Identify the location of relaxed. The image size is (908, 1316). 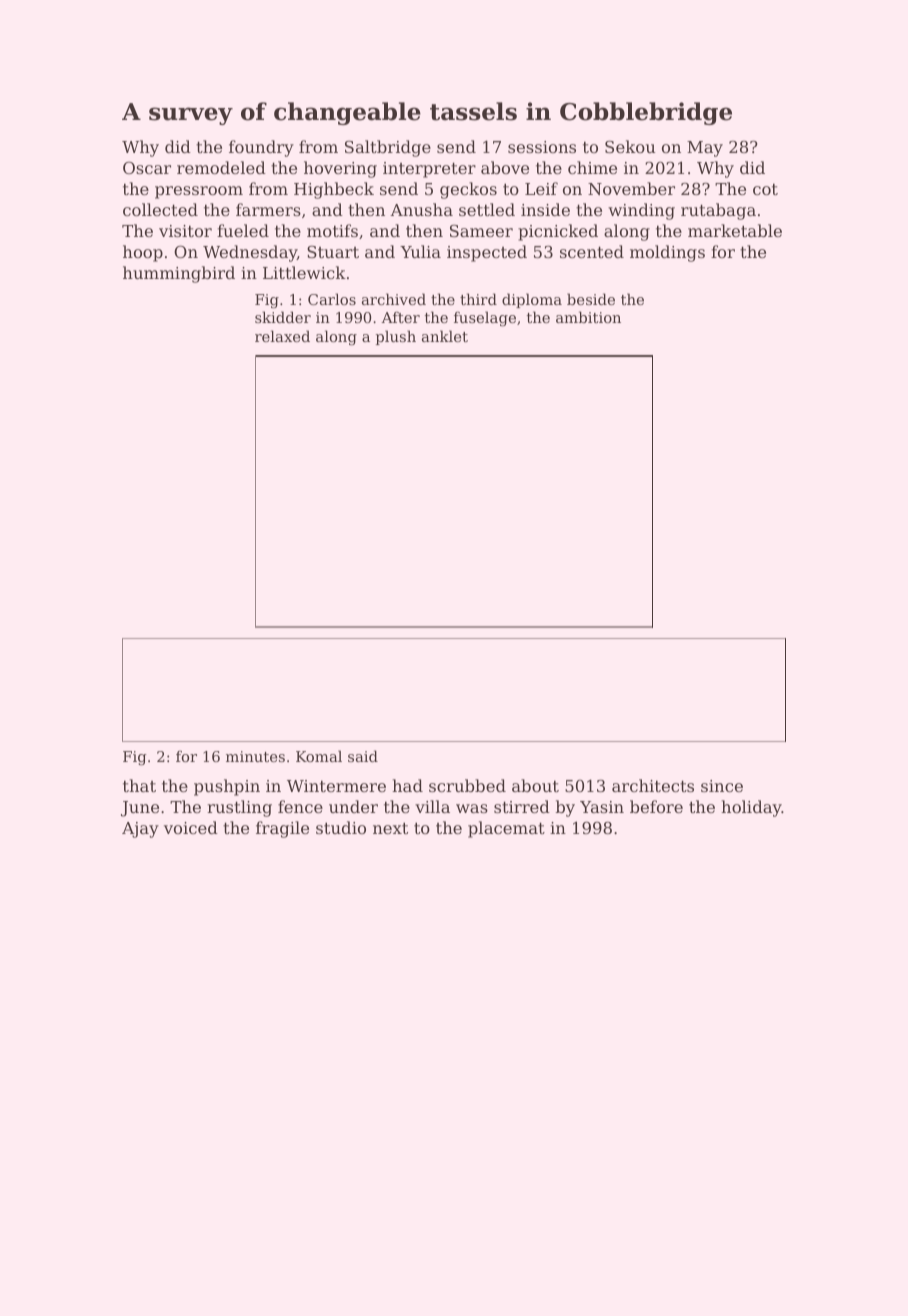
(282, 336).
